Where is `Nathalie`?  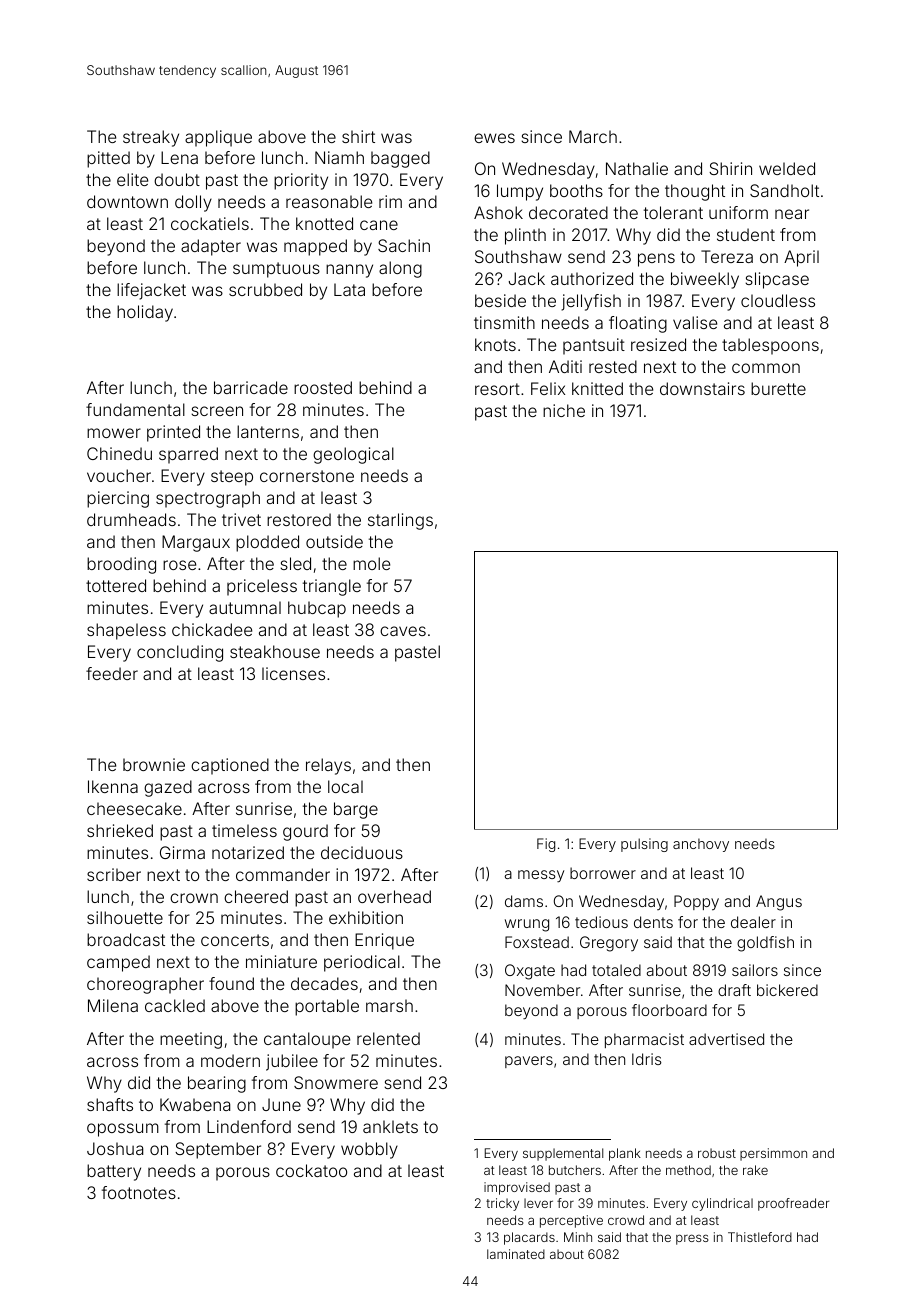 Nathalie is located at coordinates (637, 168).
